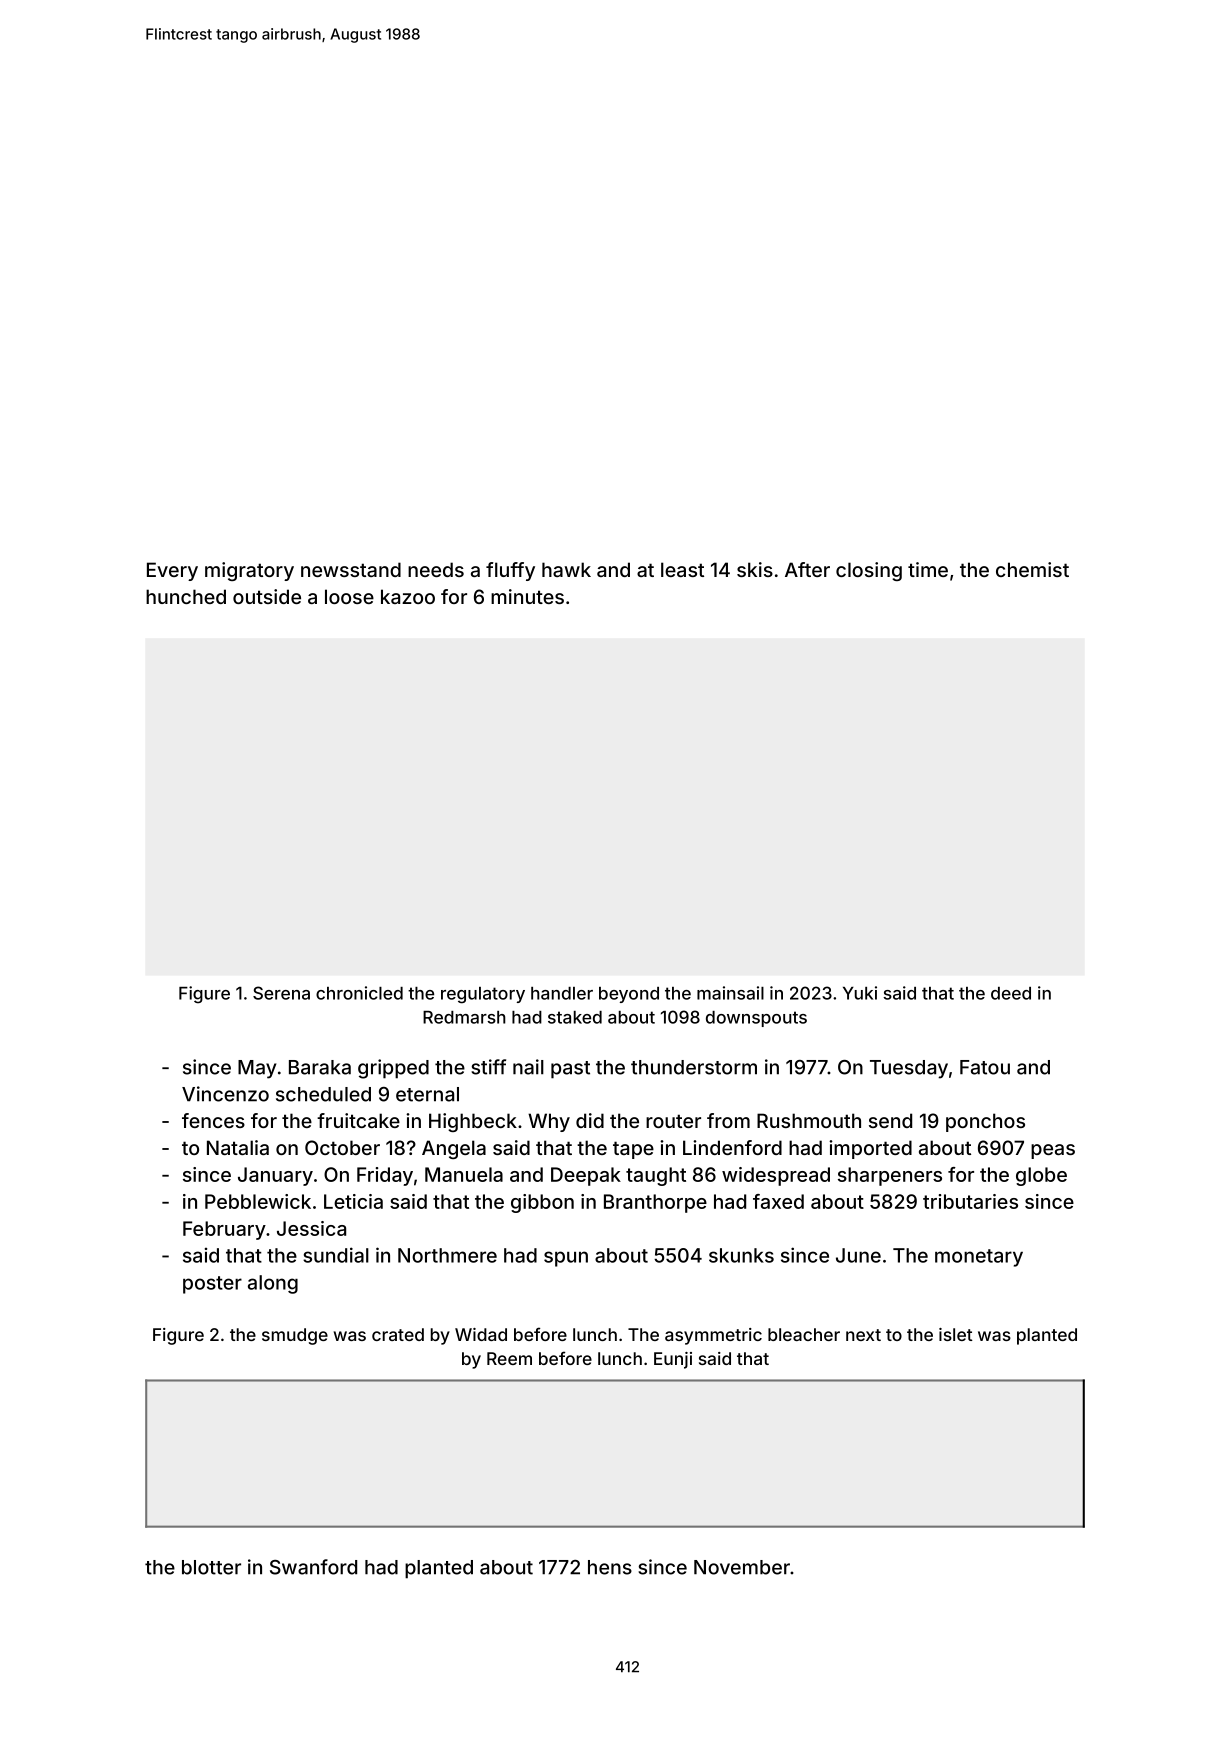  Describe the element at coordinates (863, 1335) in the screenshot. I see `next` at that location.
